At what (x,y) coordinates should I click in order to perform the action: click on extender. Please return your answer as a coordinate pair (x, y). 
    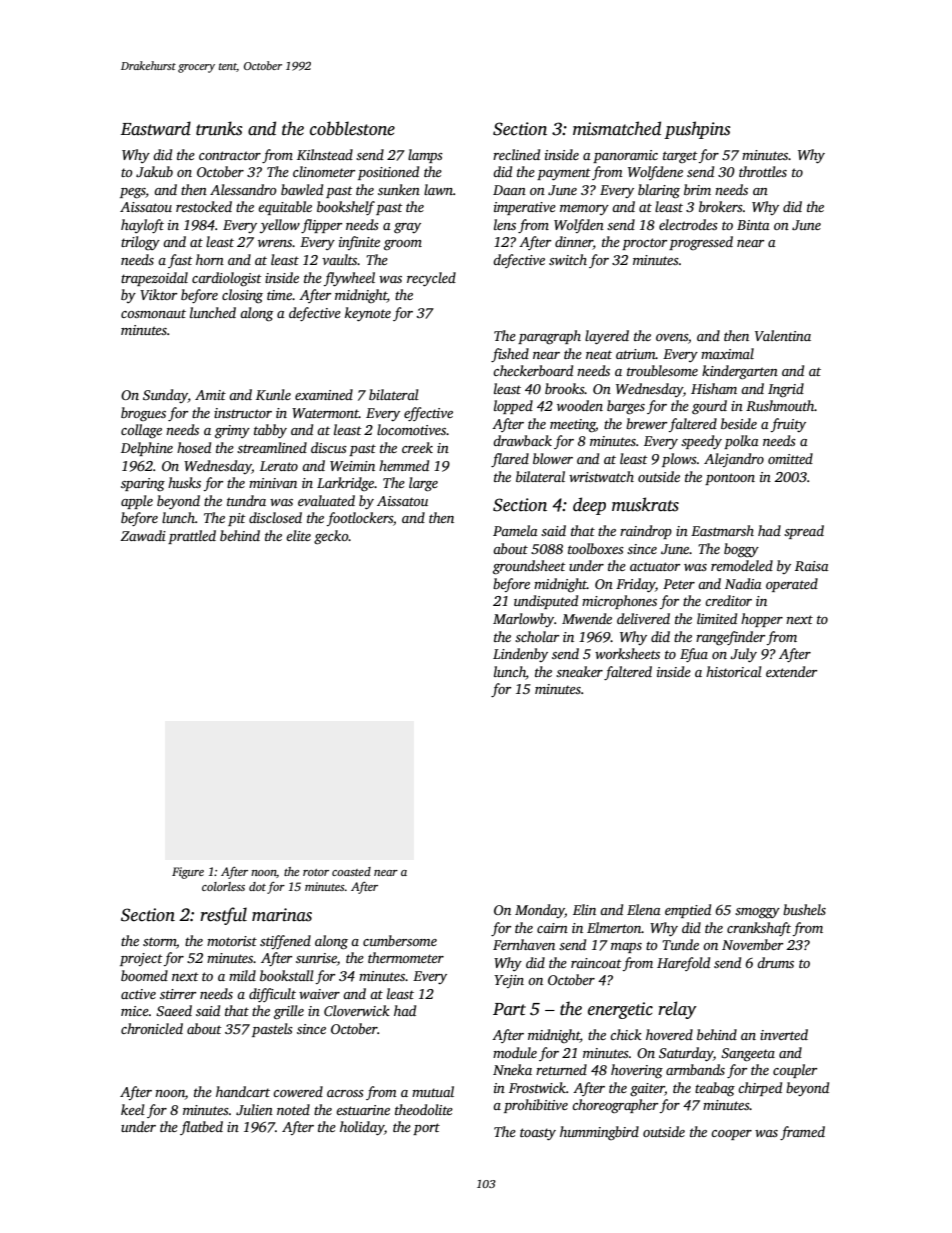
    Looking at the image, I should click on (791, 671).
